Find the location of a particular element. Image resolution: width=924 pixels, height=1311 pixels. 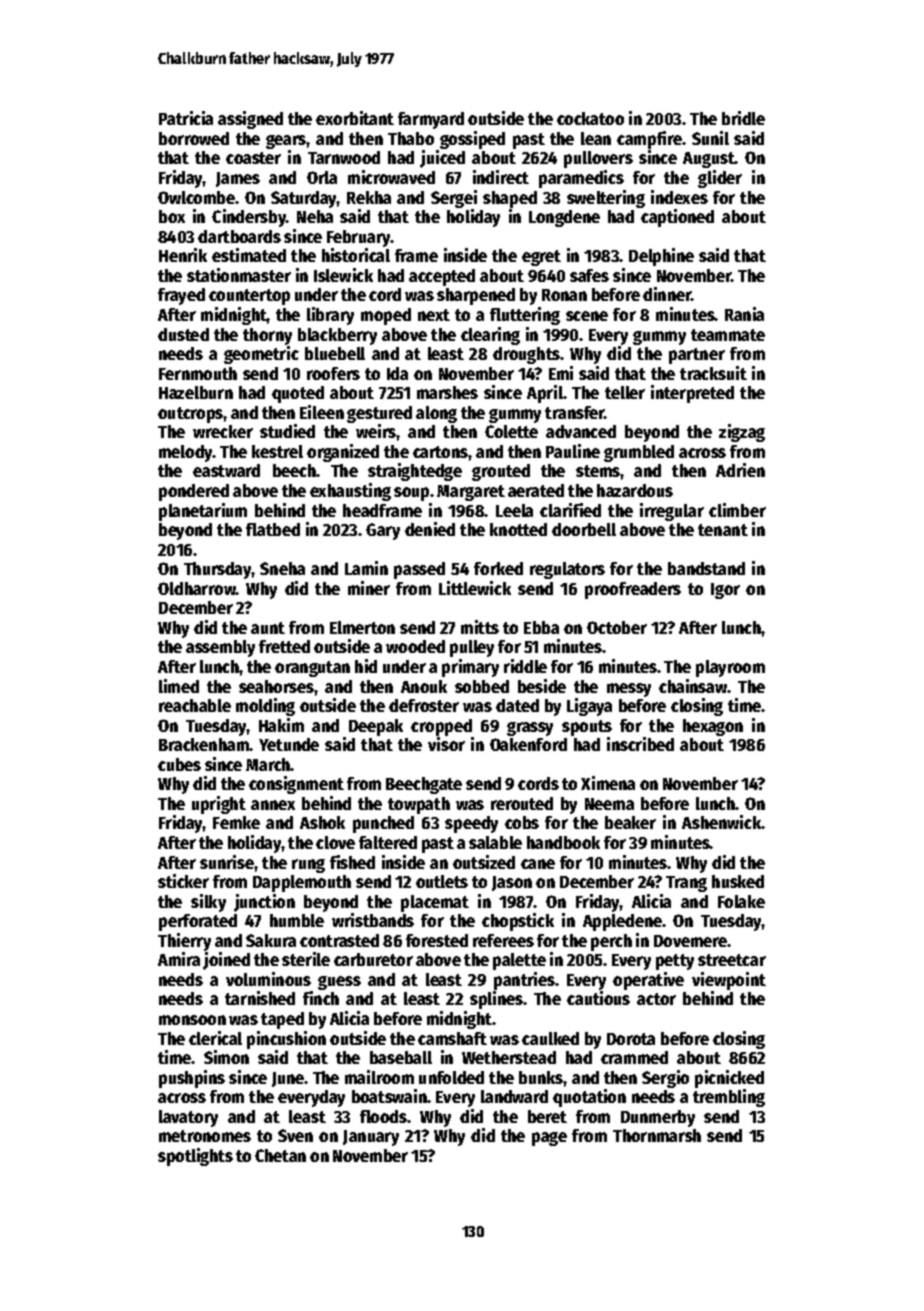

zigzag is located at coordinates (742, 433).
